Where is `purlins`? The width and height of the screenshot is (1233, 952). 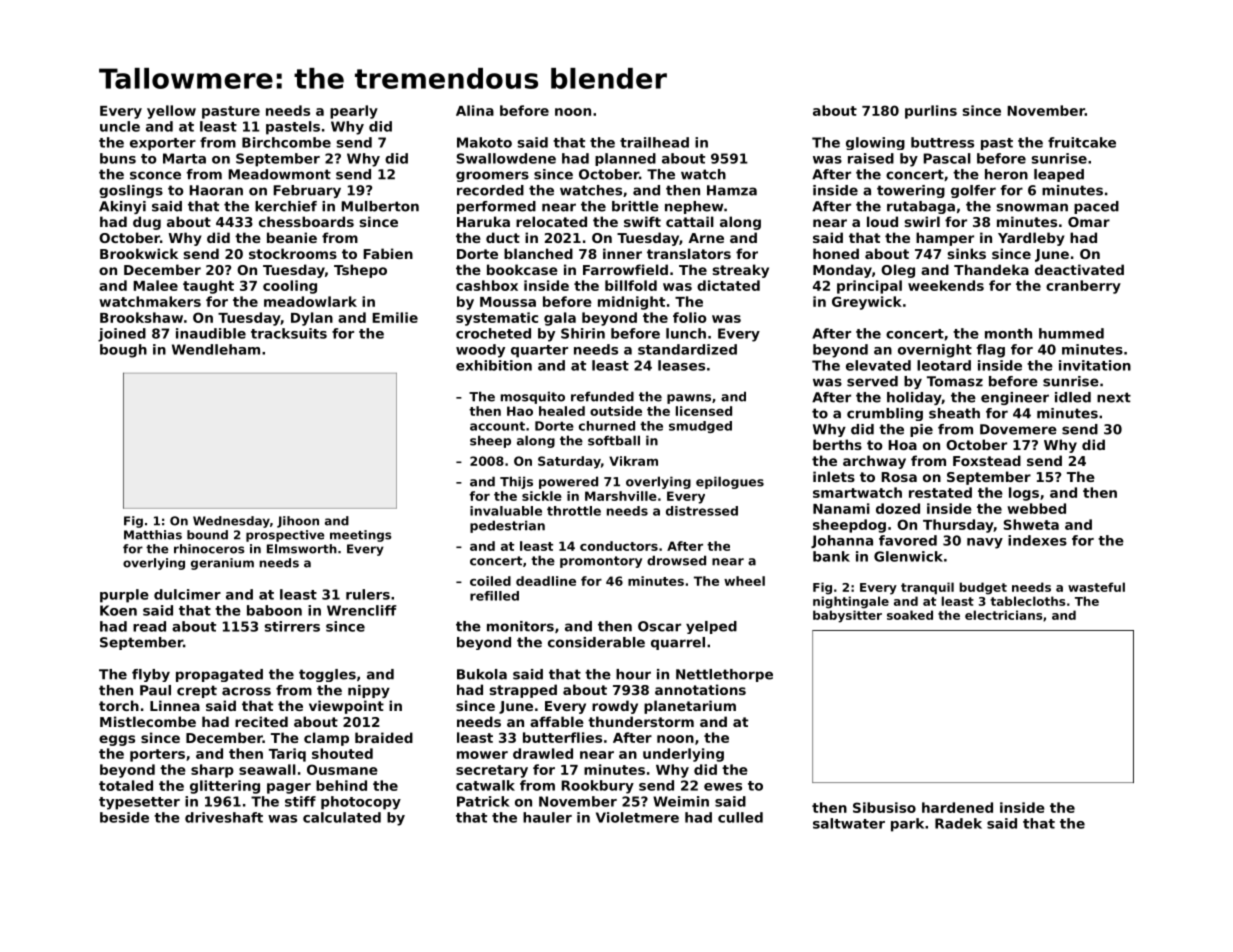
purlins is located at coordinates (931, 112).
